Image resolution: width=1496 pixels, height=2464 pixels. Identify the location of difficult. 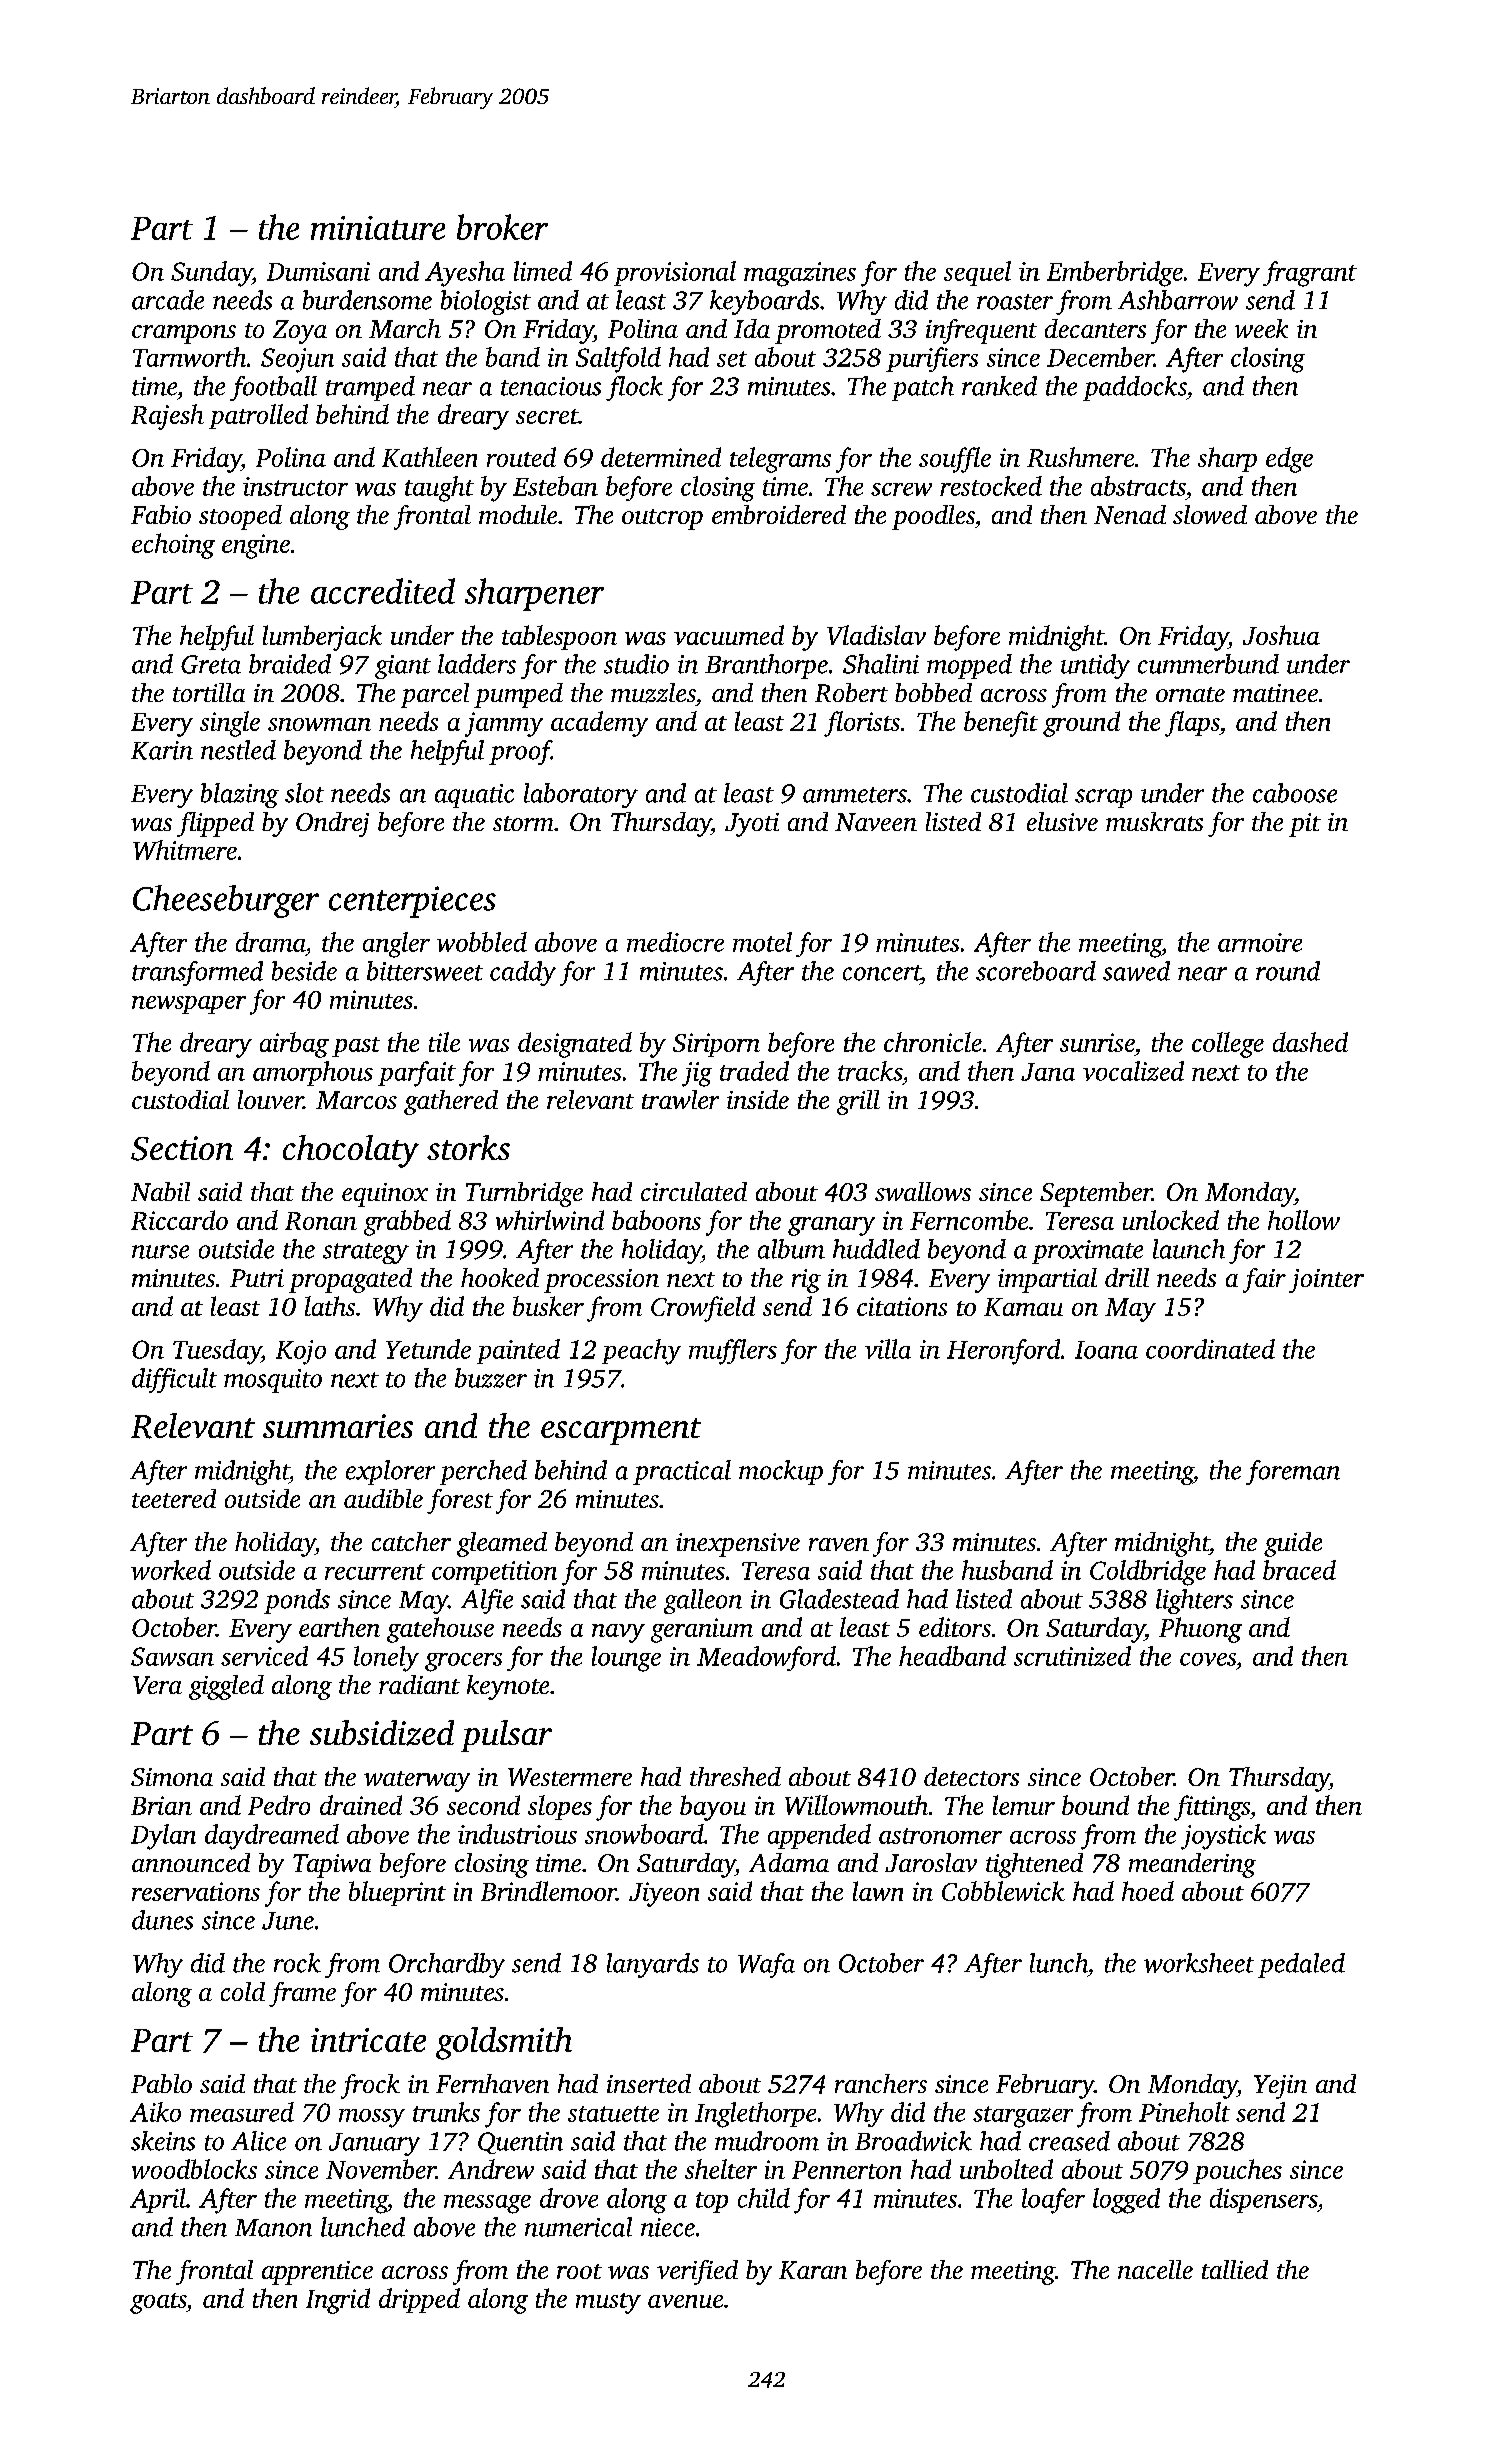
(174, 1380).
